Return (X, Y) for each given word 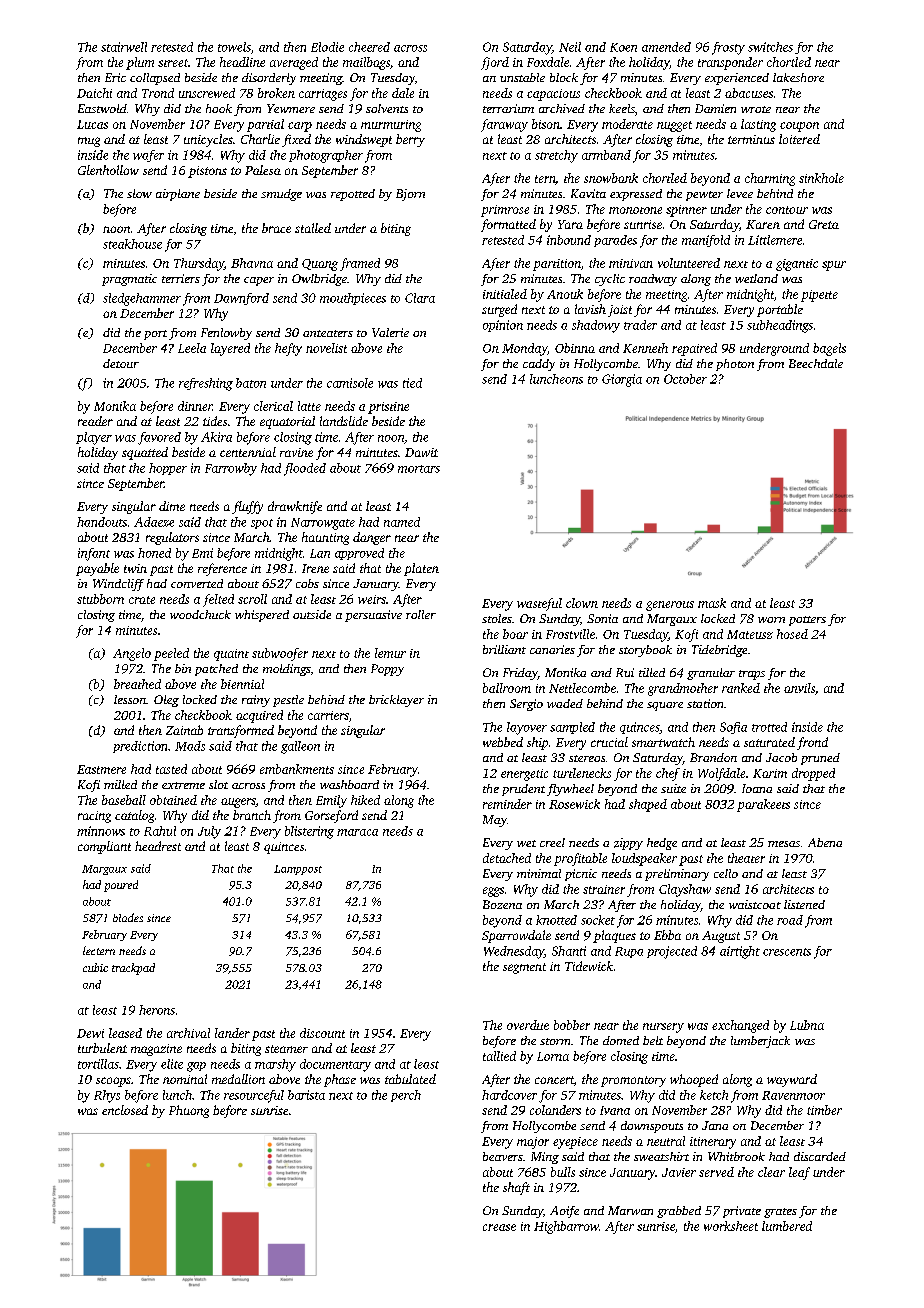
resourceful (254, 1096)
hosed (792, 634)
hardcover (509, 1095)
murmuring (391, 126)
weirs (372, 599)
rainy (256, 701)
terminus (751, 139)
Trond (158, 93)
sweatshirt (661, 1156)
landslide (344, 421)
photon (735, 365)
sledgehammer (142, 299)
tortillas (98, 1064)
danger (372, 538)
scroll (252, 599)
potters (807, 621)
